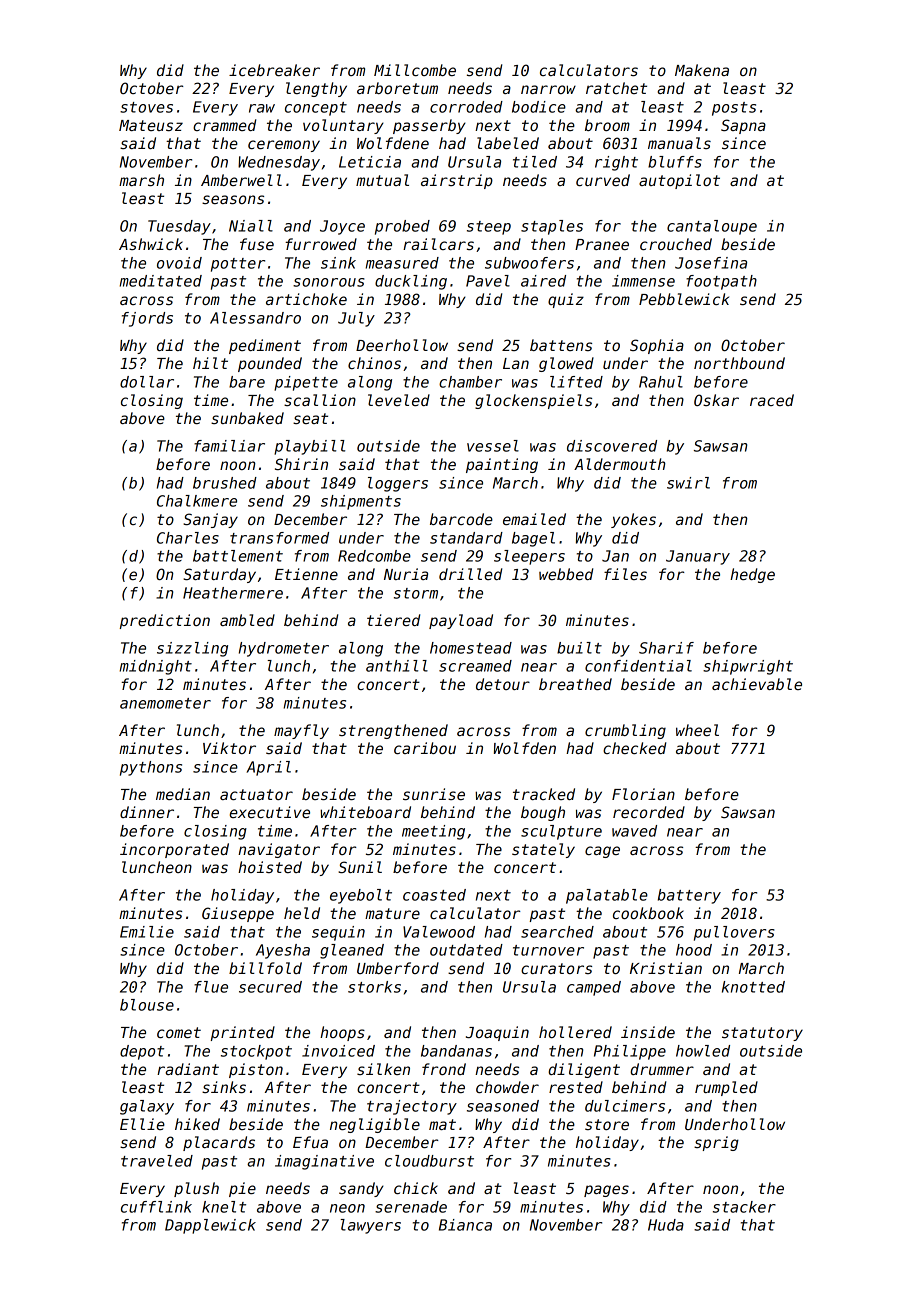 The width and height of the document is (924, 1308). What do you see at coordinates (616, 88) in the document?
I see `ratchet` at bounding box center [616, 88].
